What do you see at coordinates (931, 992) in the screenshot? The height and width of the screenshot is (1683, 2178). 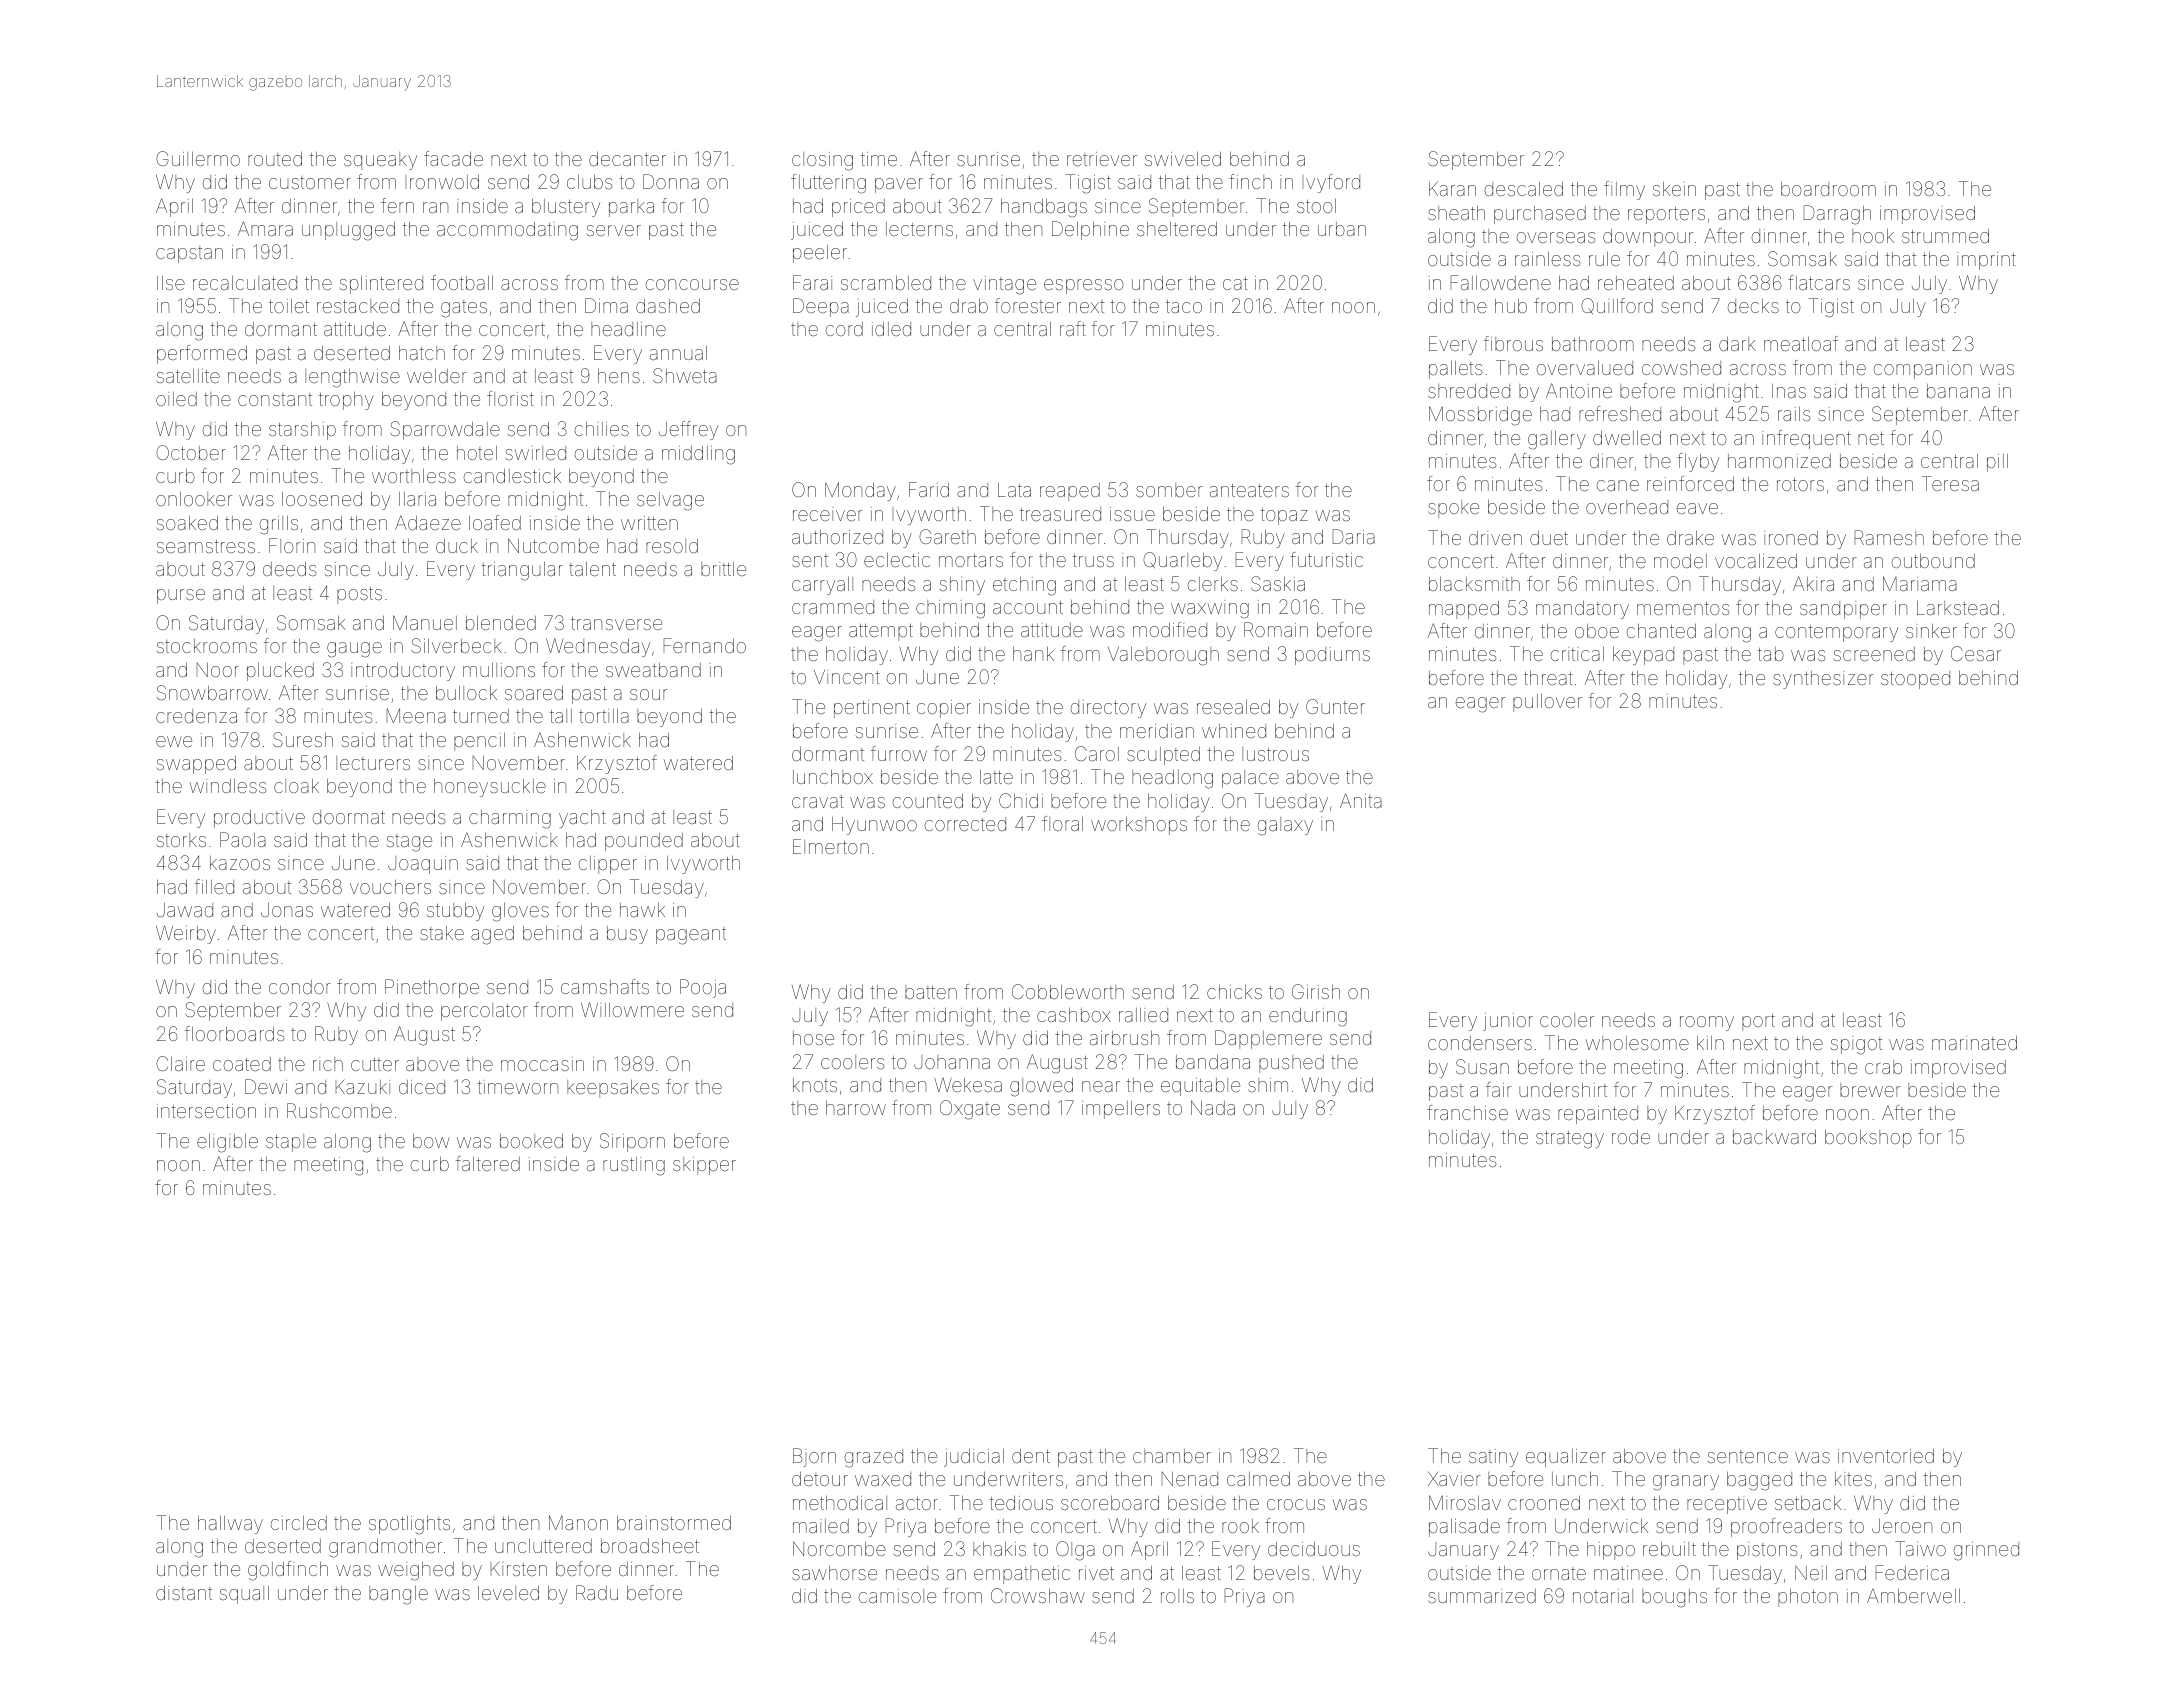 I see `batten` at bounding box center [931, 992].
